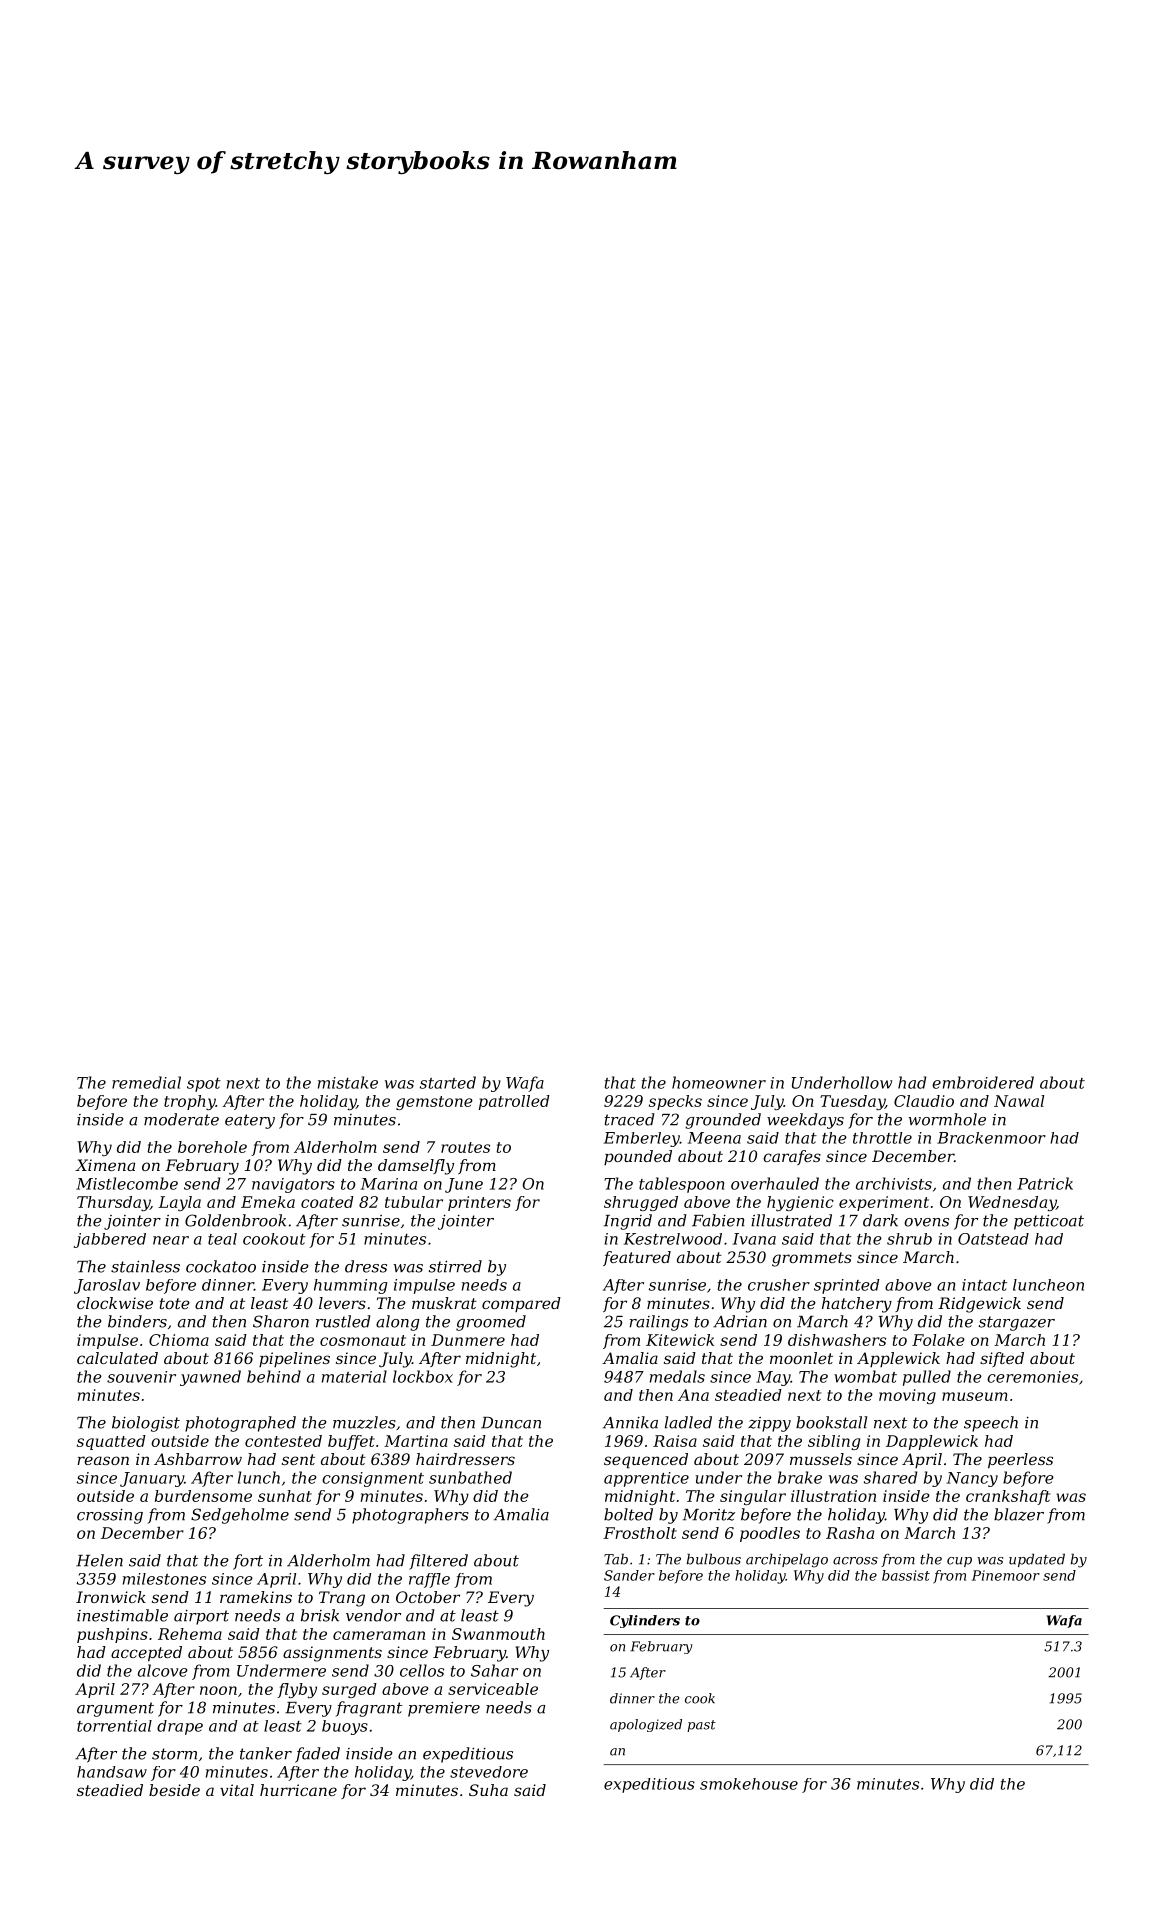  What do you see at coordinates (983, 1082) in the screenshot?
I see `embroidered` at bounding box center [983, 1082].
